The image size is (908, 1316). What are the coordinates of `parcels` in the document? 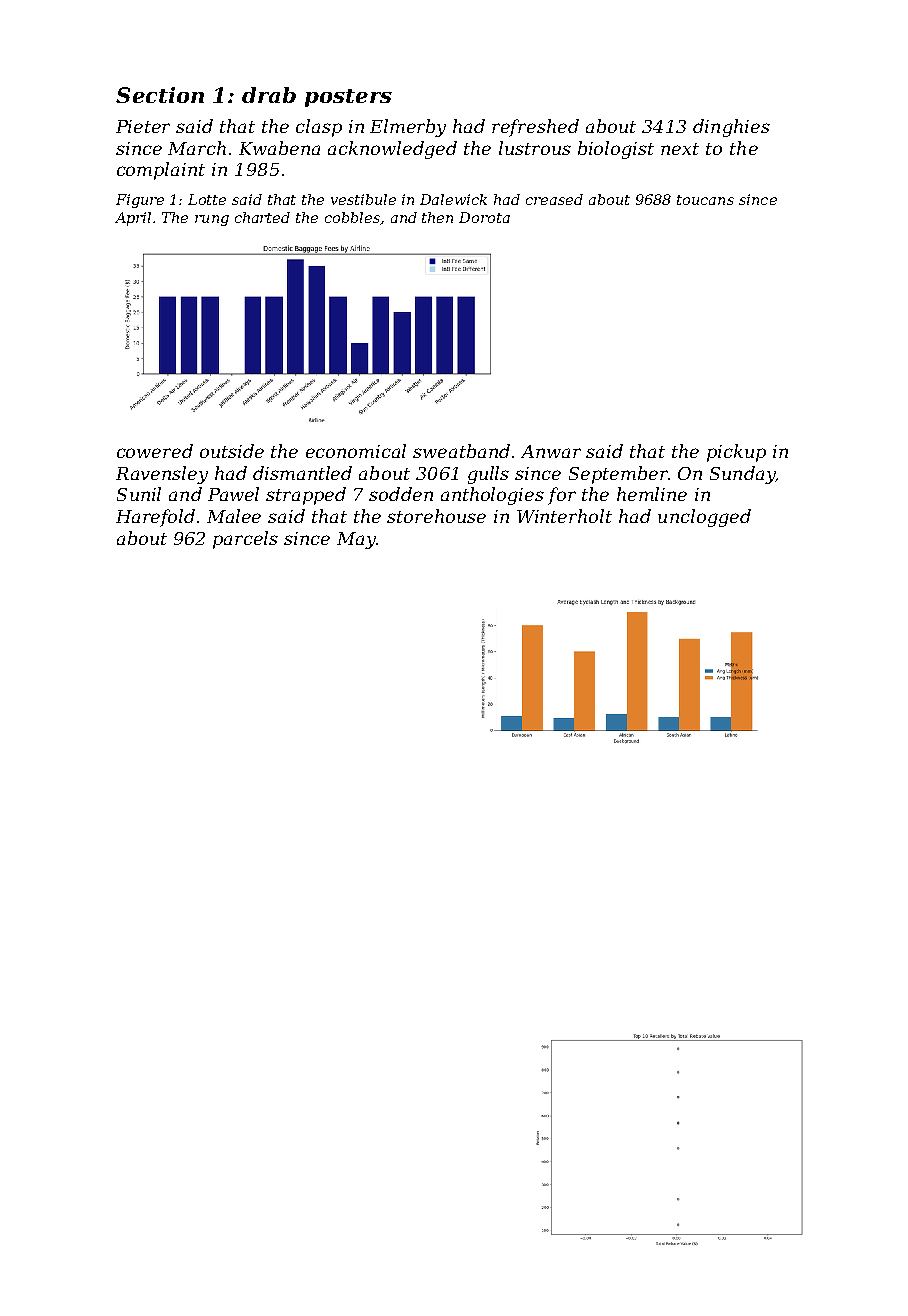 It's located at (245, 540).
